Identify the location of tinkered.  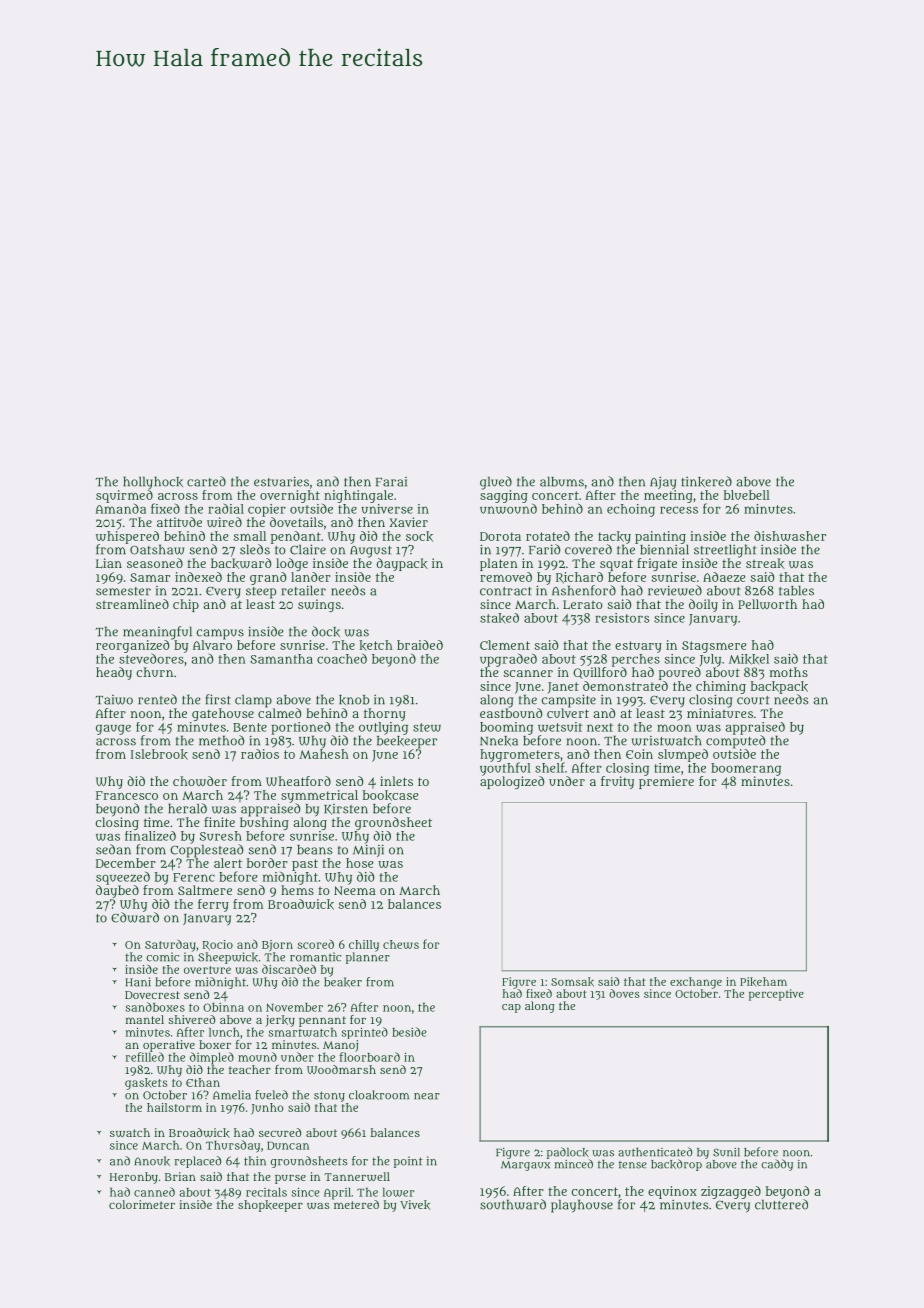
(706, 481).
